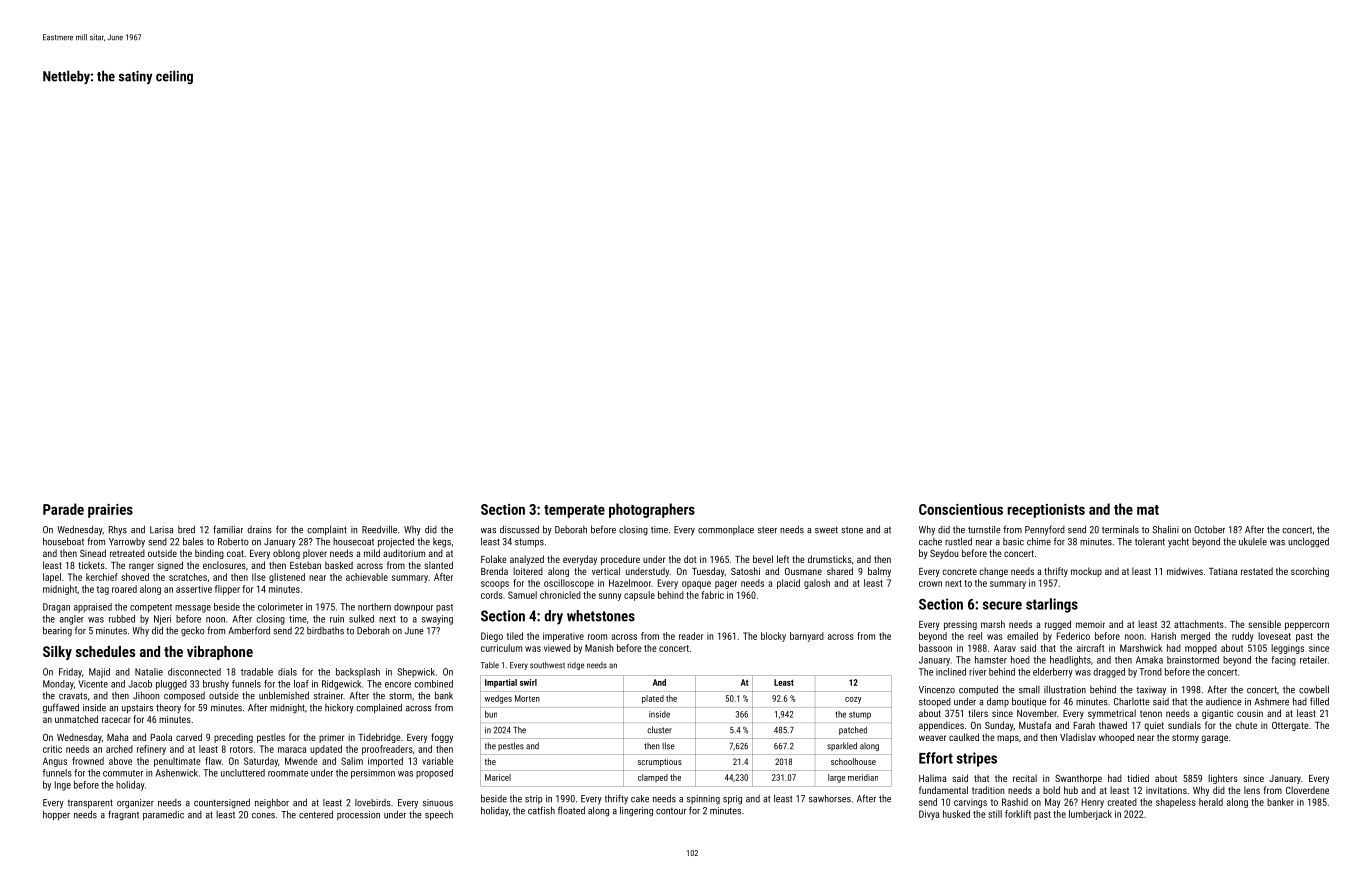  Describe the element at coordinates (1039, 541) in the document. I see `chime` at that location.
